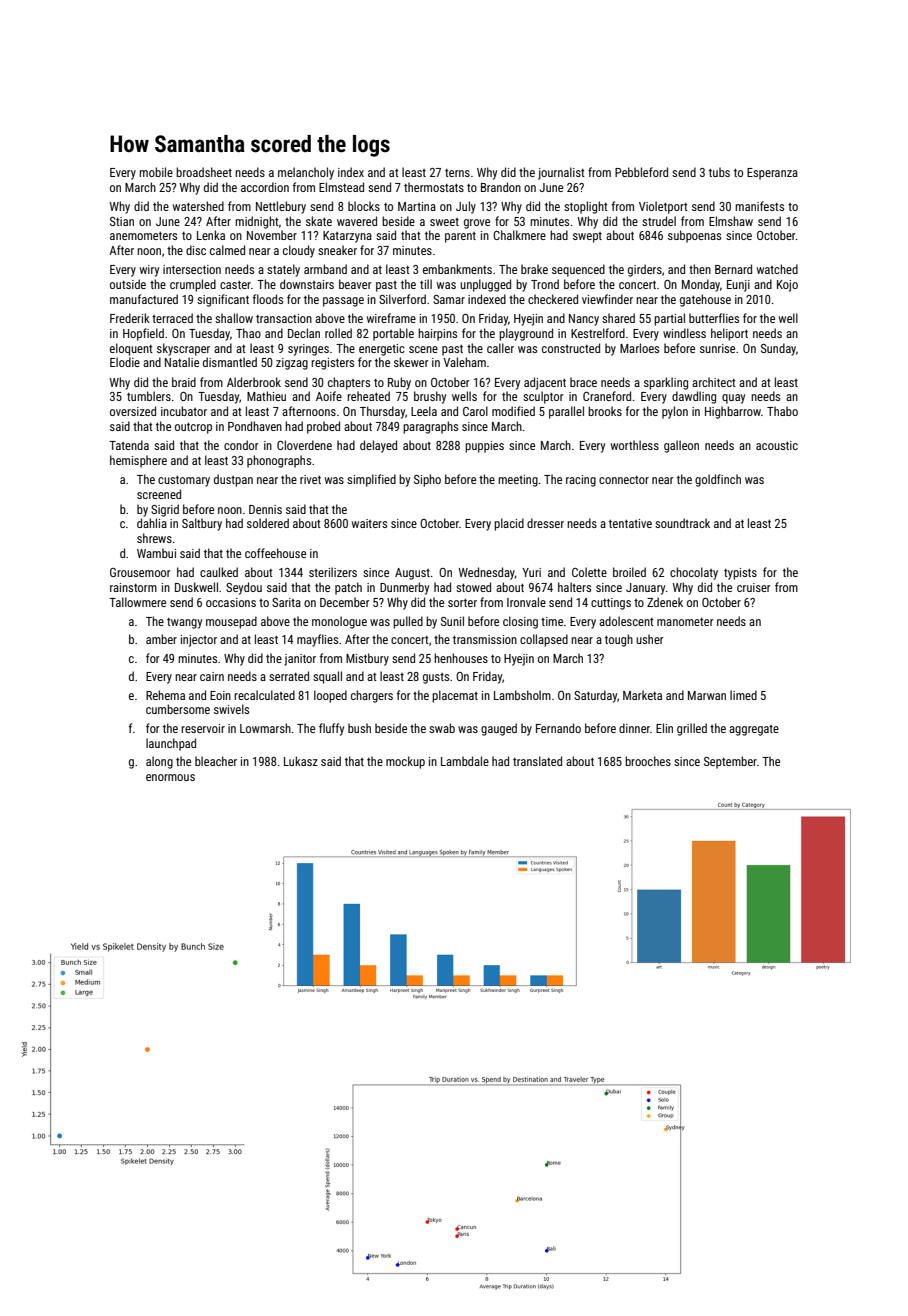  I want to click on terns, so click(457, 173).
